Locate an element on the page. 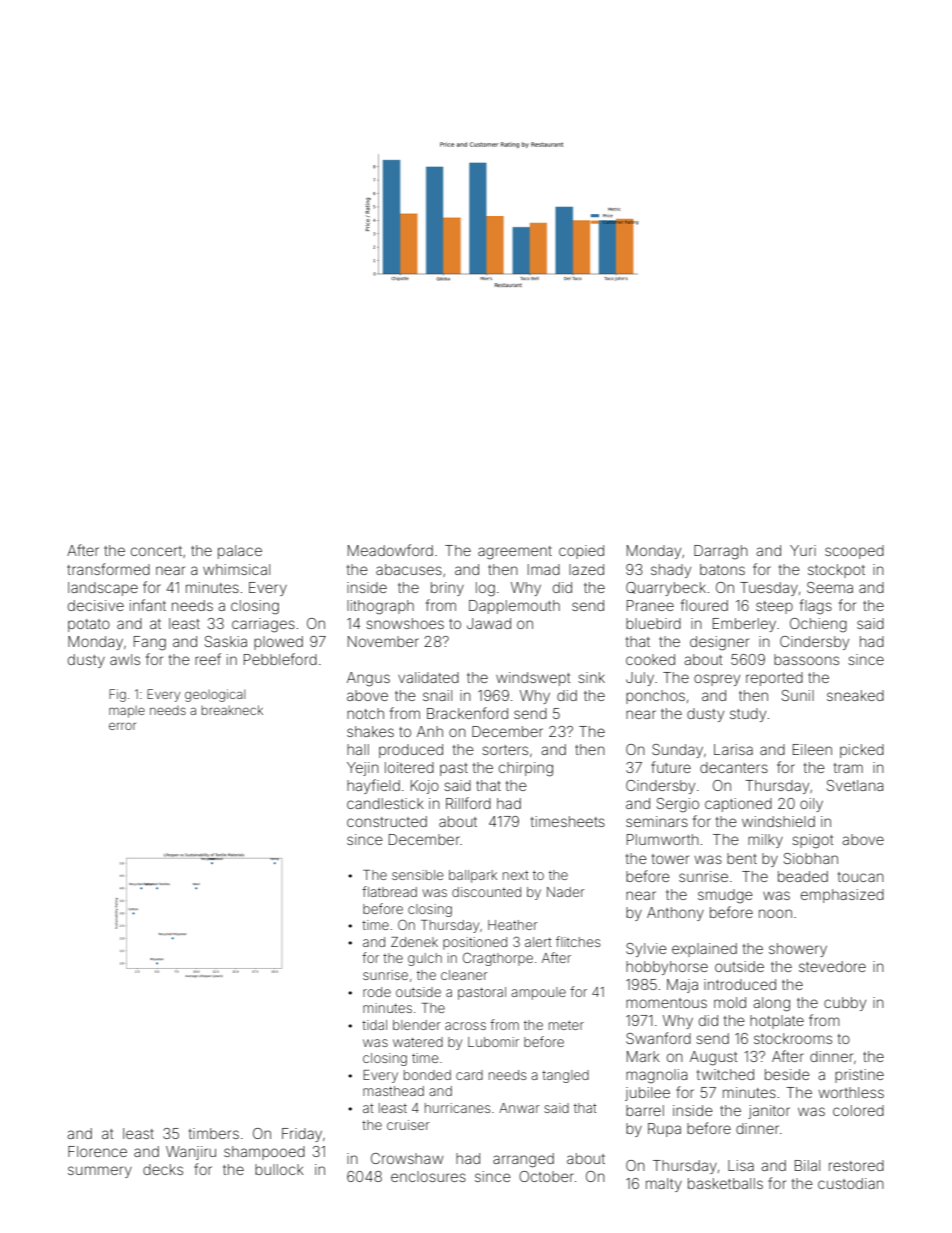 The width and height of the document is (952, 1233). snowshoes is located at coordinates (405, 623).
